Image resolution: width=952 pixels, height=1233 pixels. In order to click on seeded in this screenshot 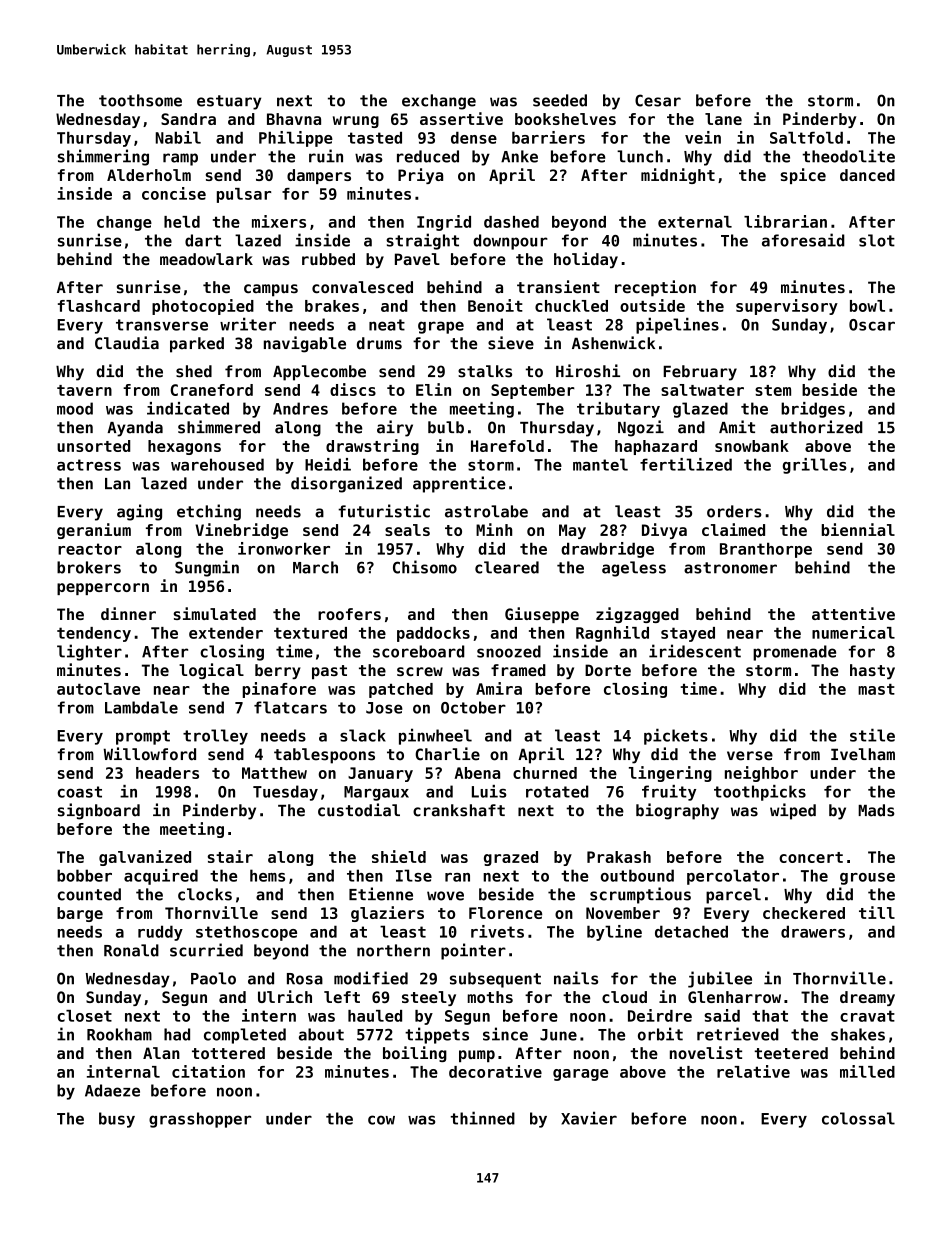, I will do `click(560, 100)`.
